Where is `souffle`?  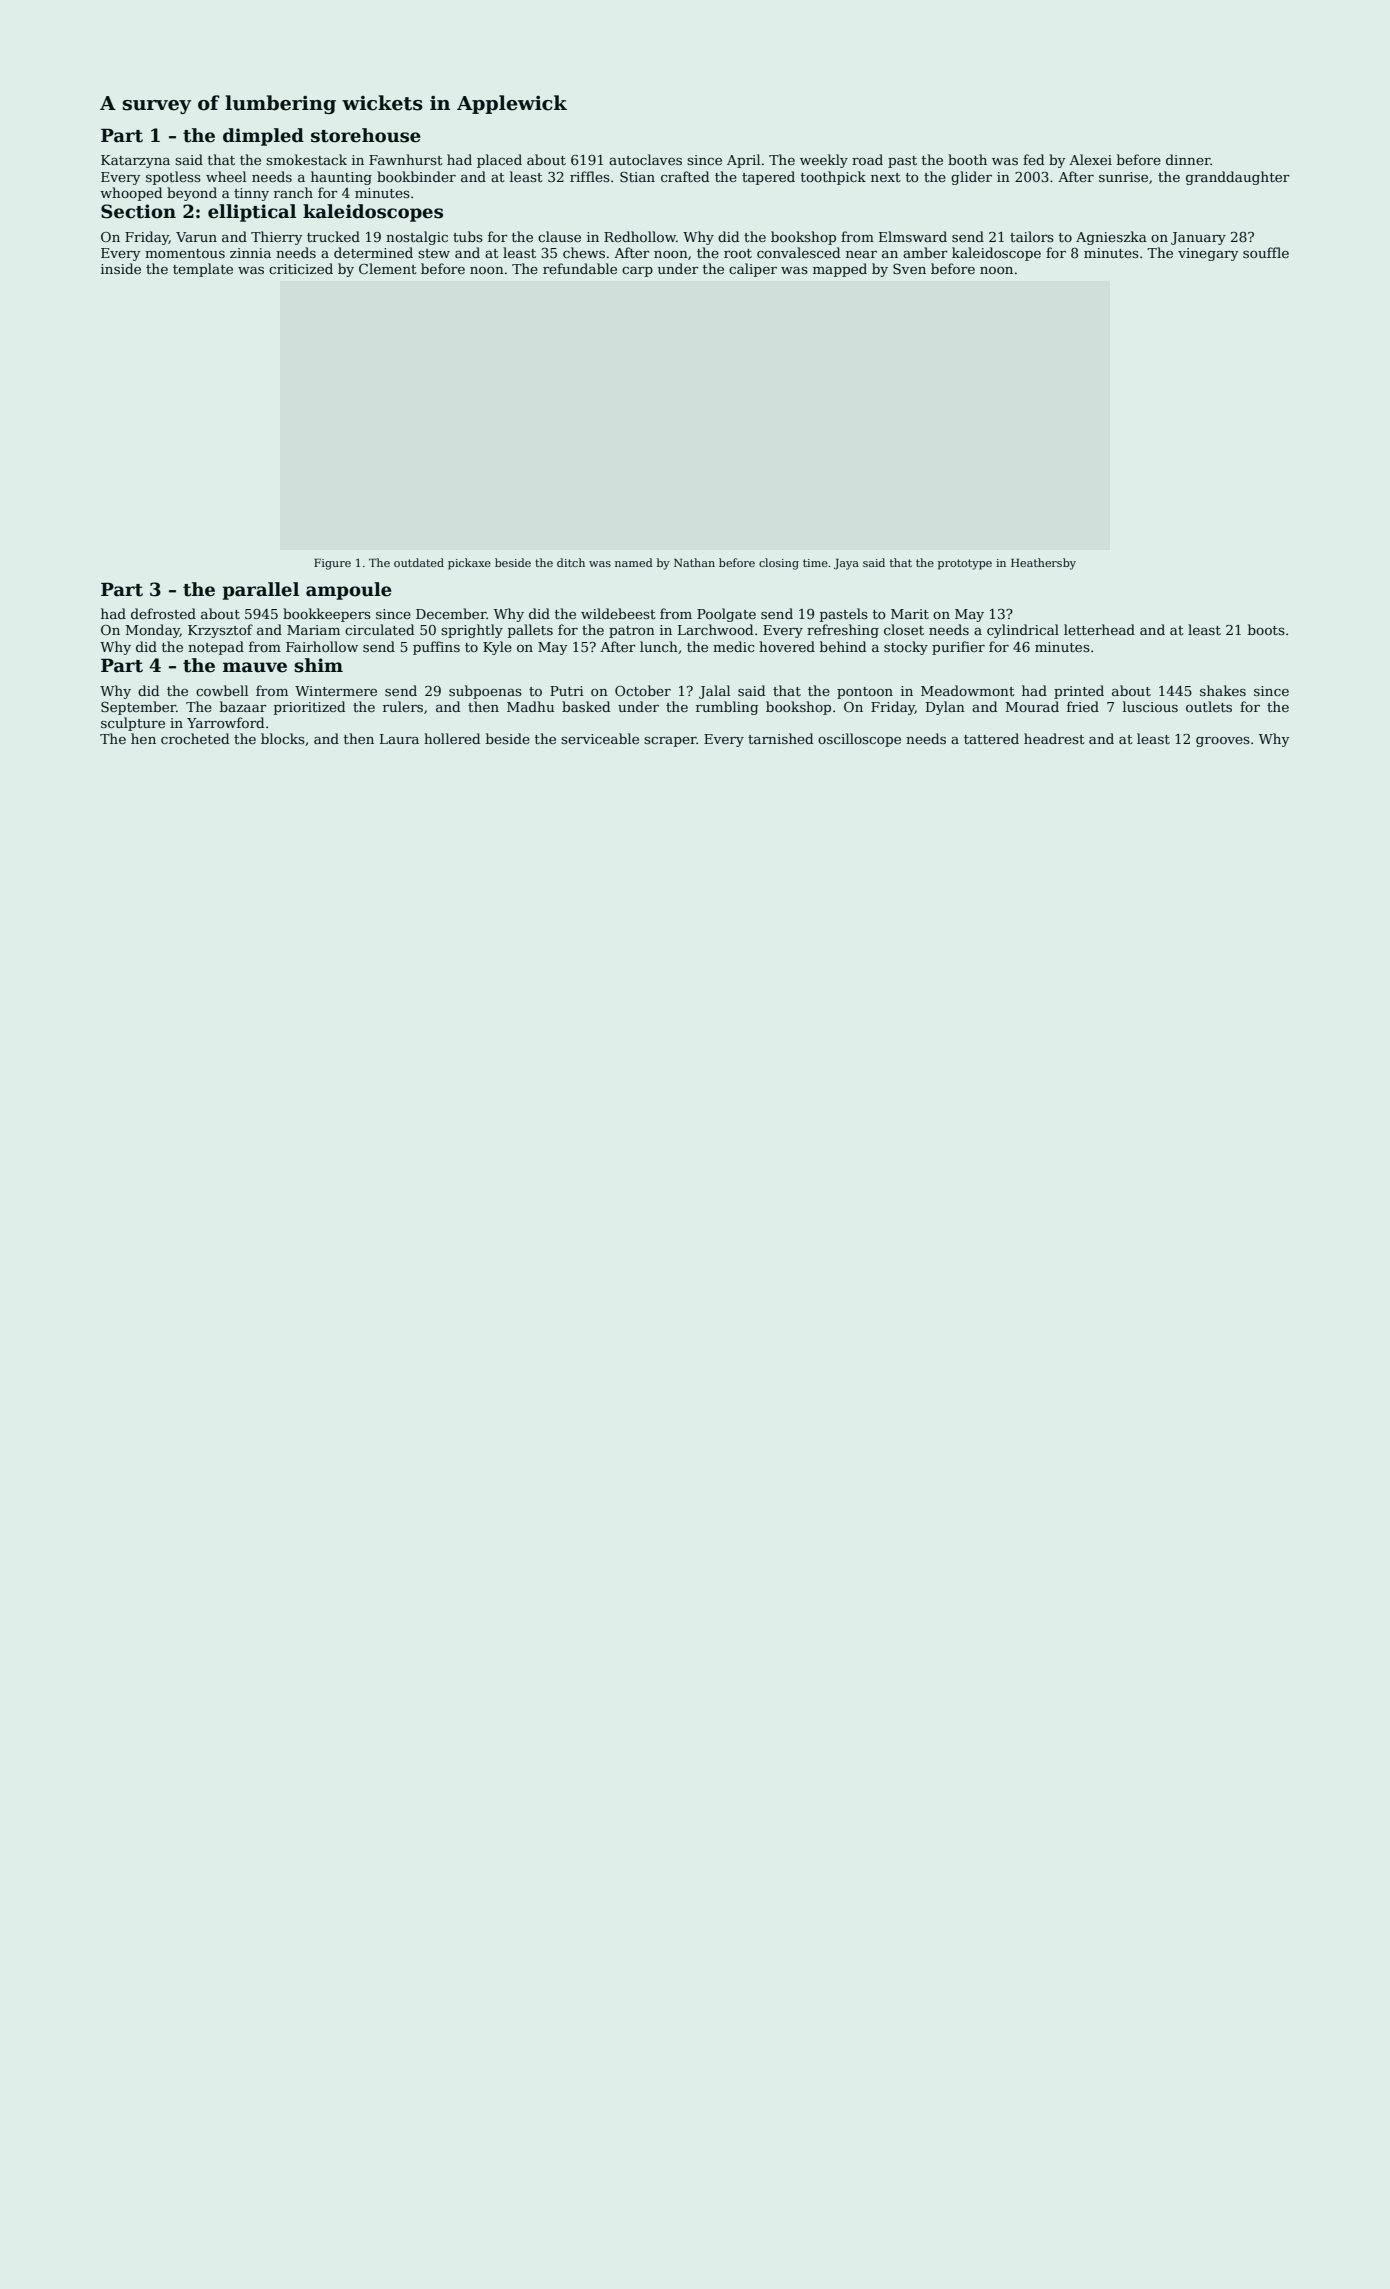 souffle is located at coordinates (1266, 252).
